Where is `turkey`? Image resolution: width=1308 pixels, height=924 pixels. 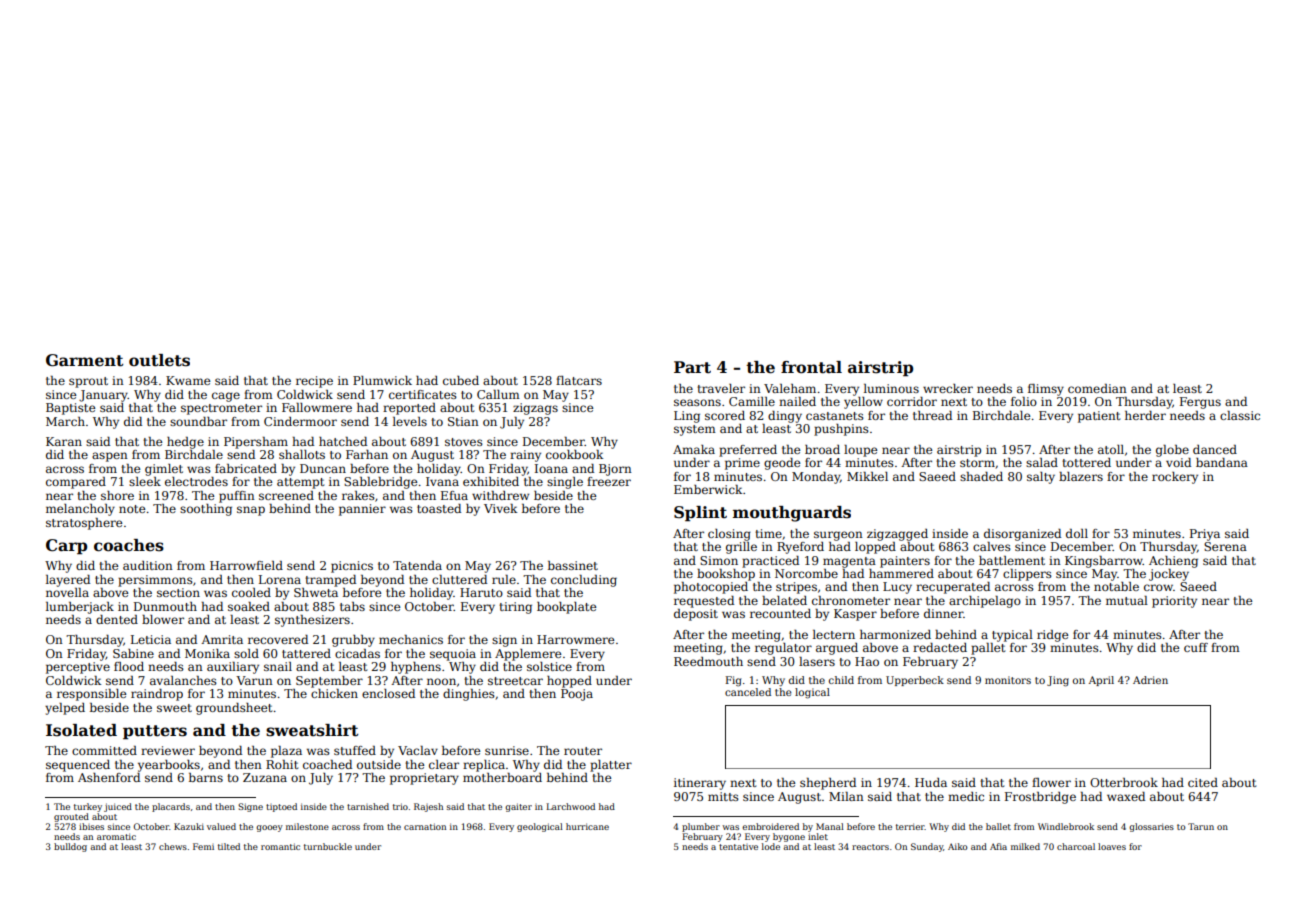 turkey is located at coordinates (88, 807).
